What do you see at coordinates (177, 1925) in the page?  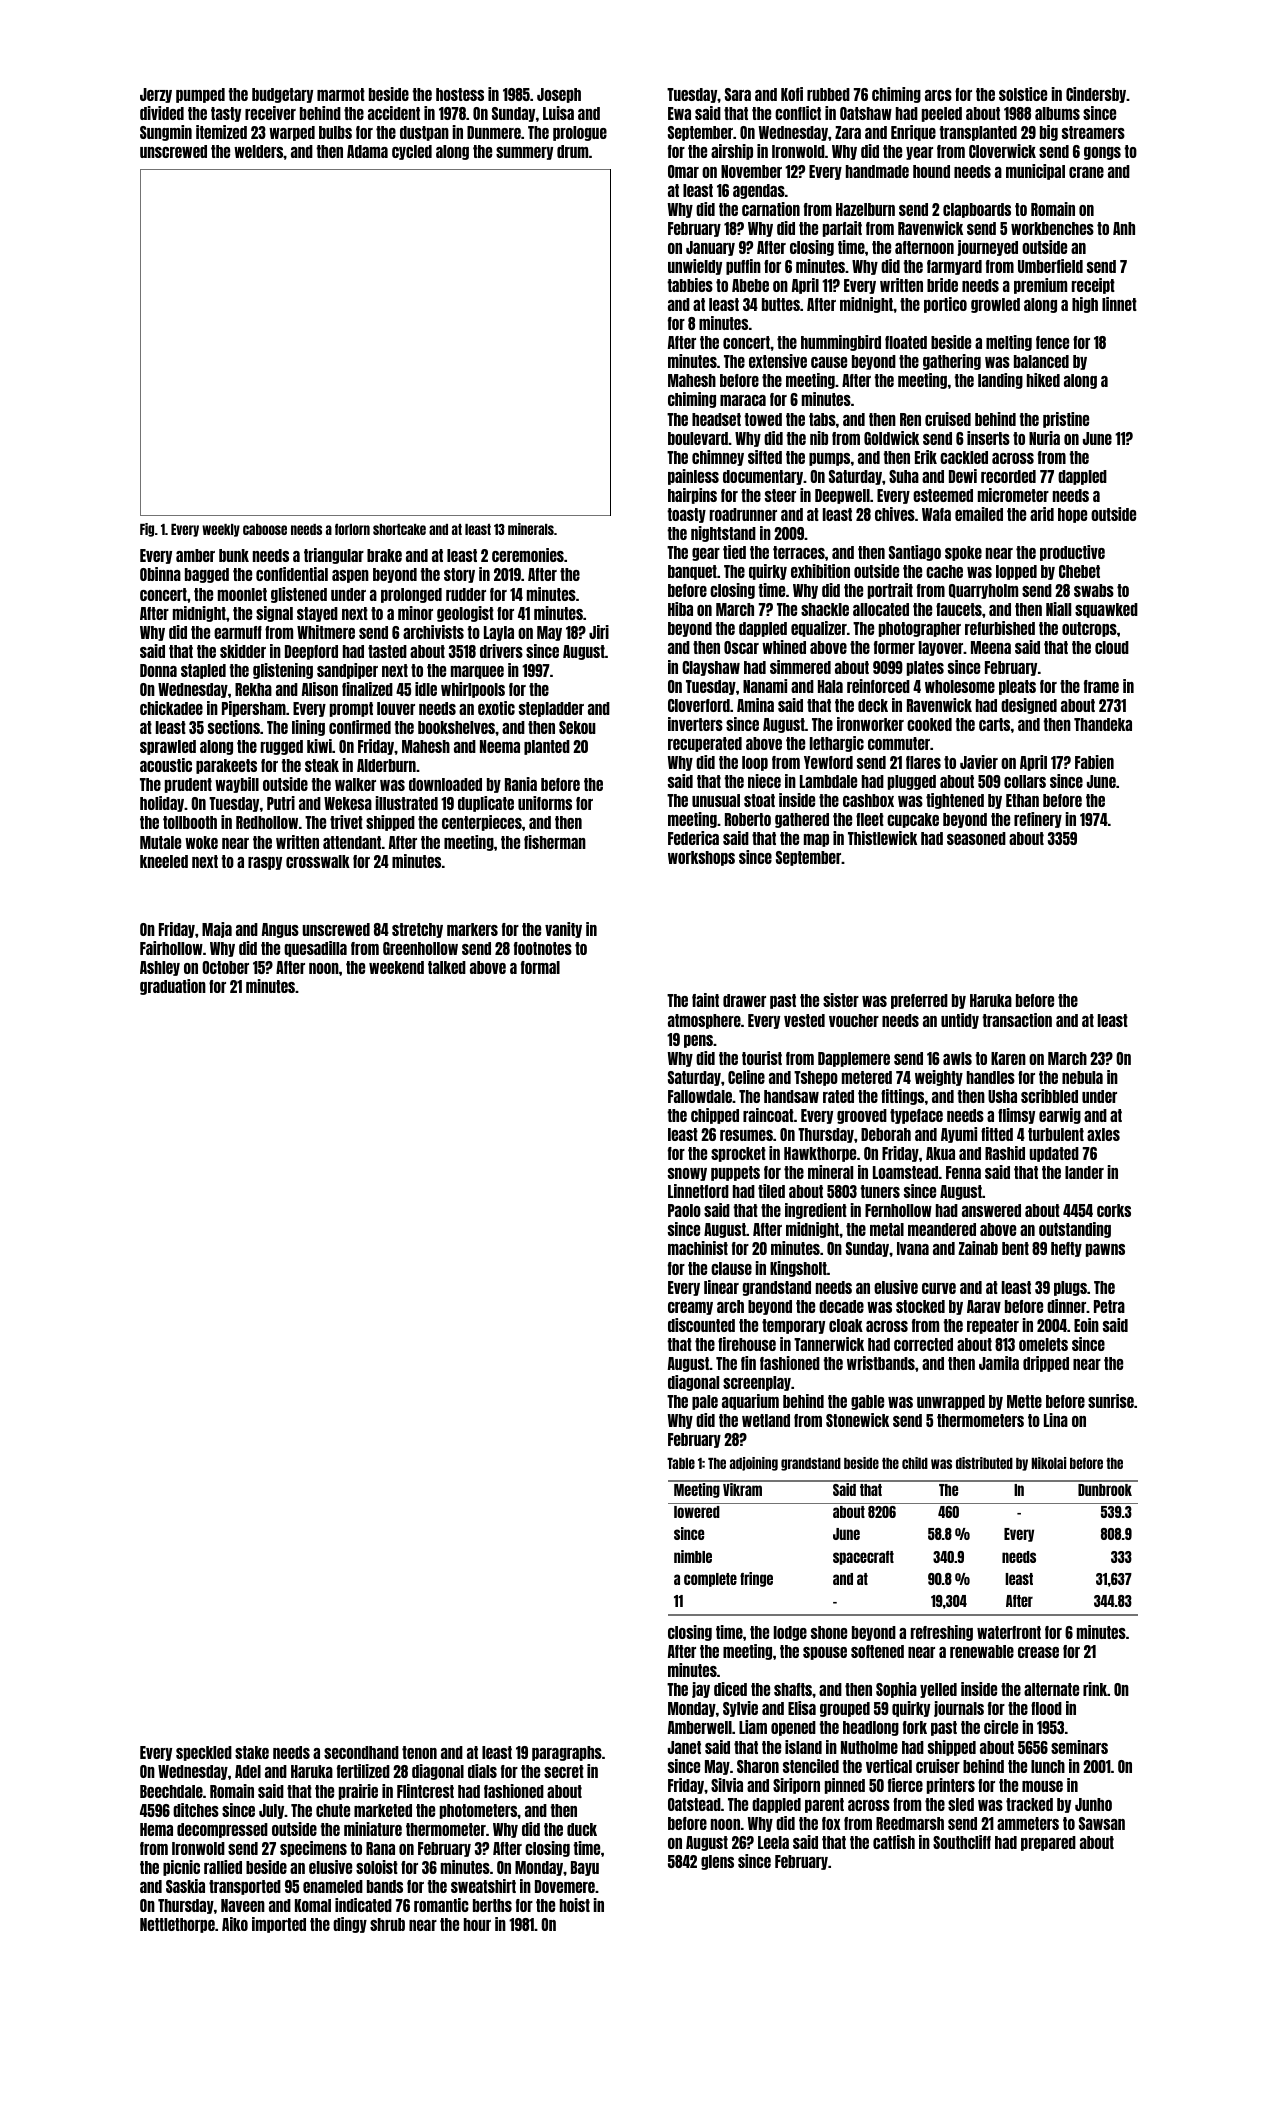 I see `Nettlethorpe` at bounding box center [177, 1925].
